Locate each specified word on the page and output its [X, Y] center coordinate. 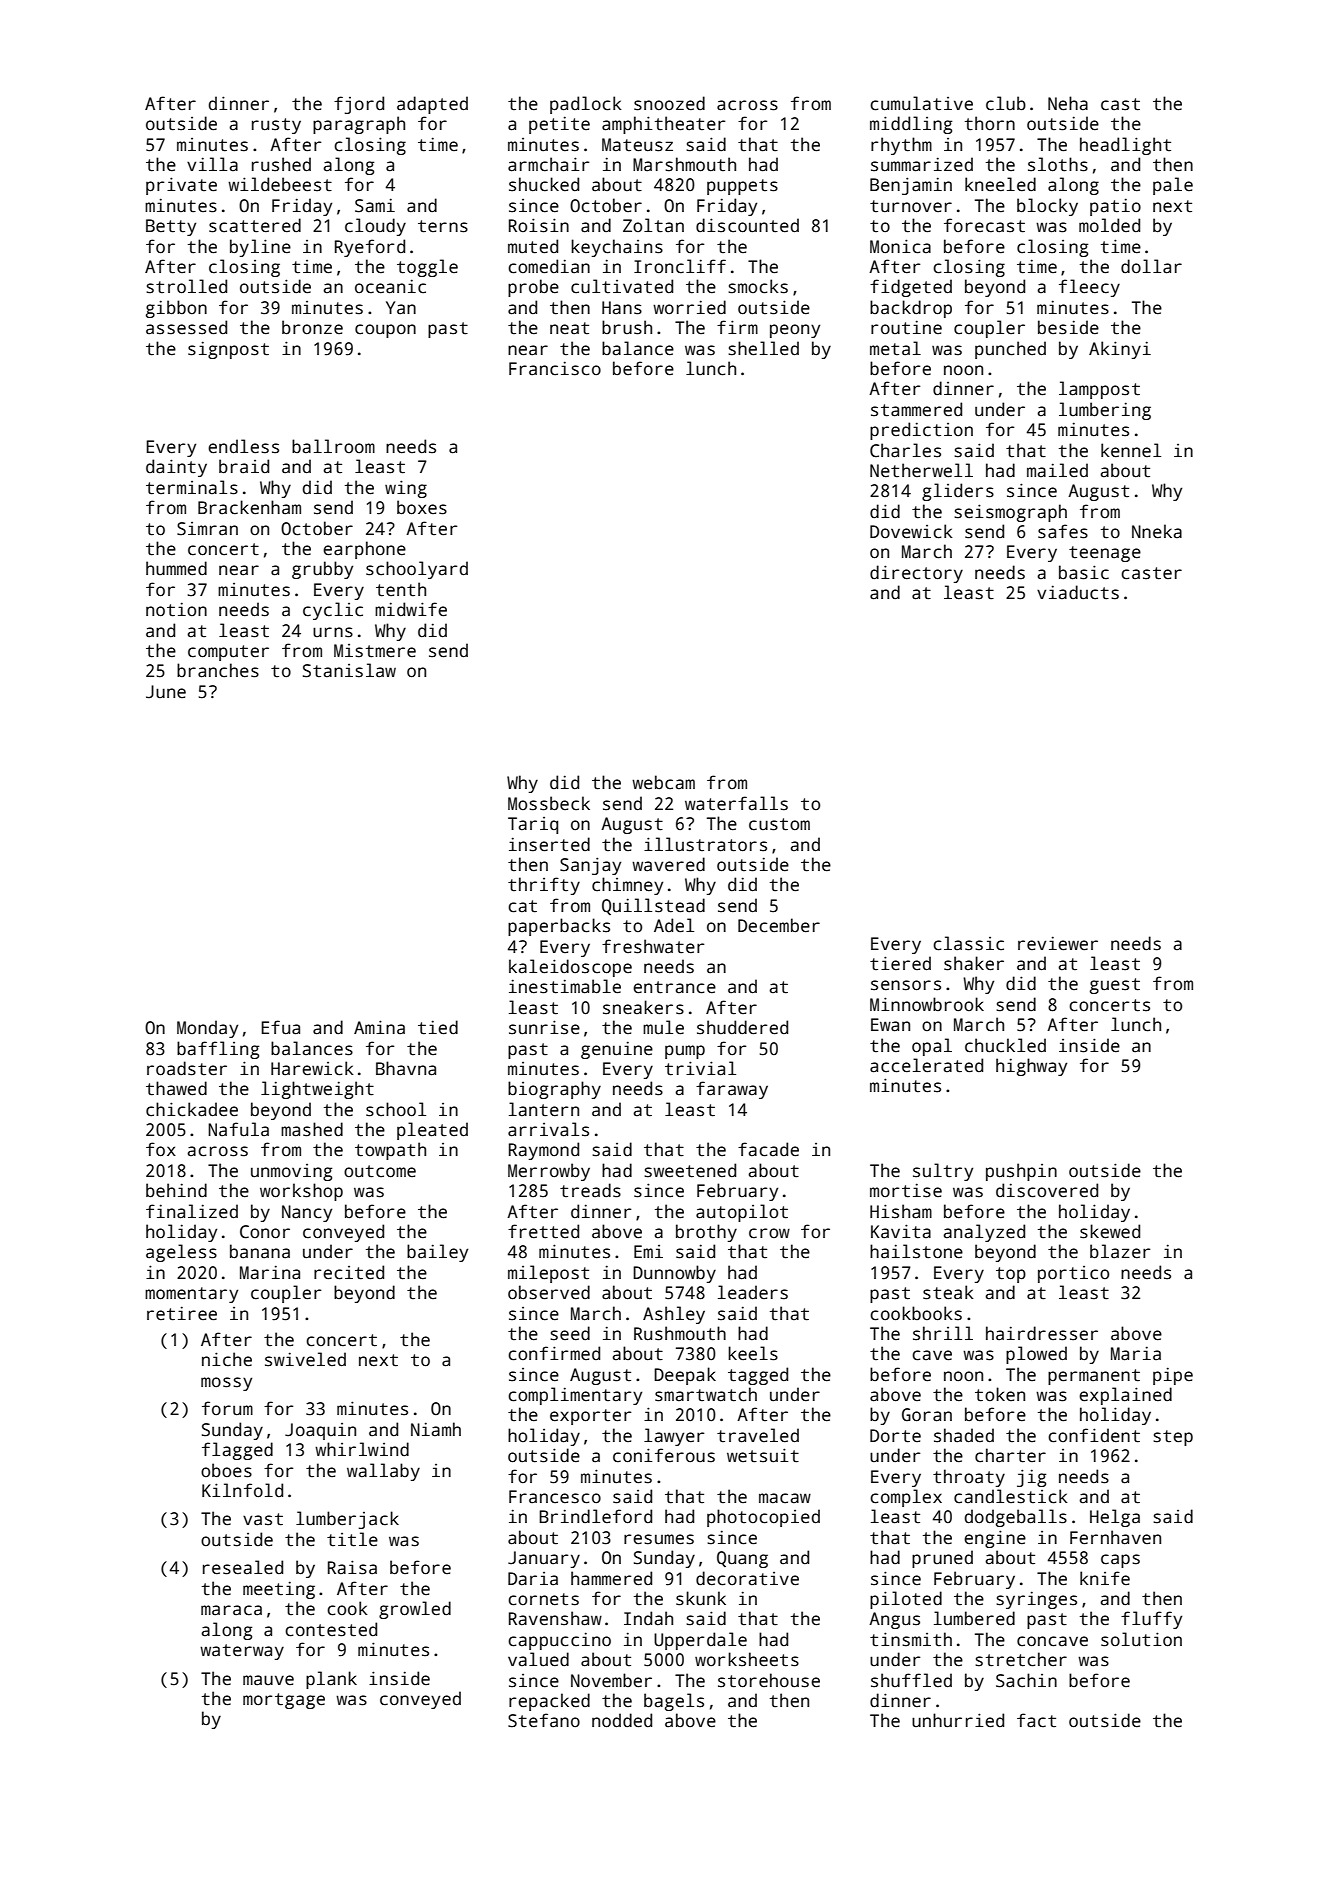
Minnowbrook [927, 1004]
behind [176, 1190]
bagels [674, 1702]
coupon [385, 331]
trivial [700, 1068]
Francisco [555, 368]
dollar [1151, 266]
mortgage [284, 1701]
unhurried [958, 1720]
